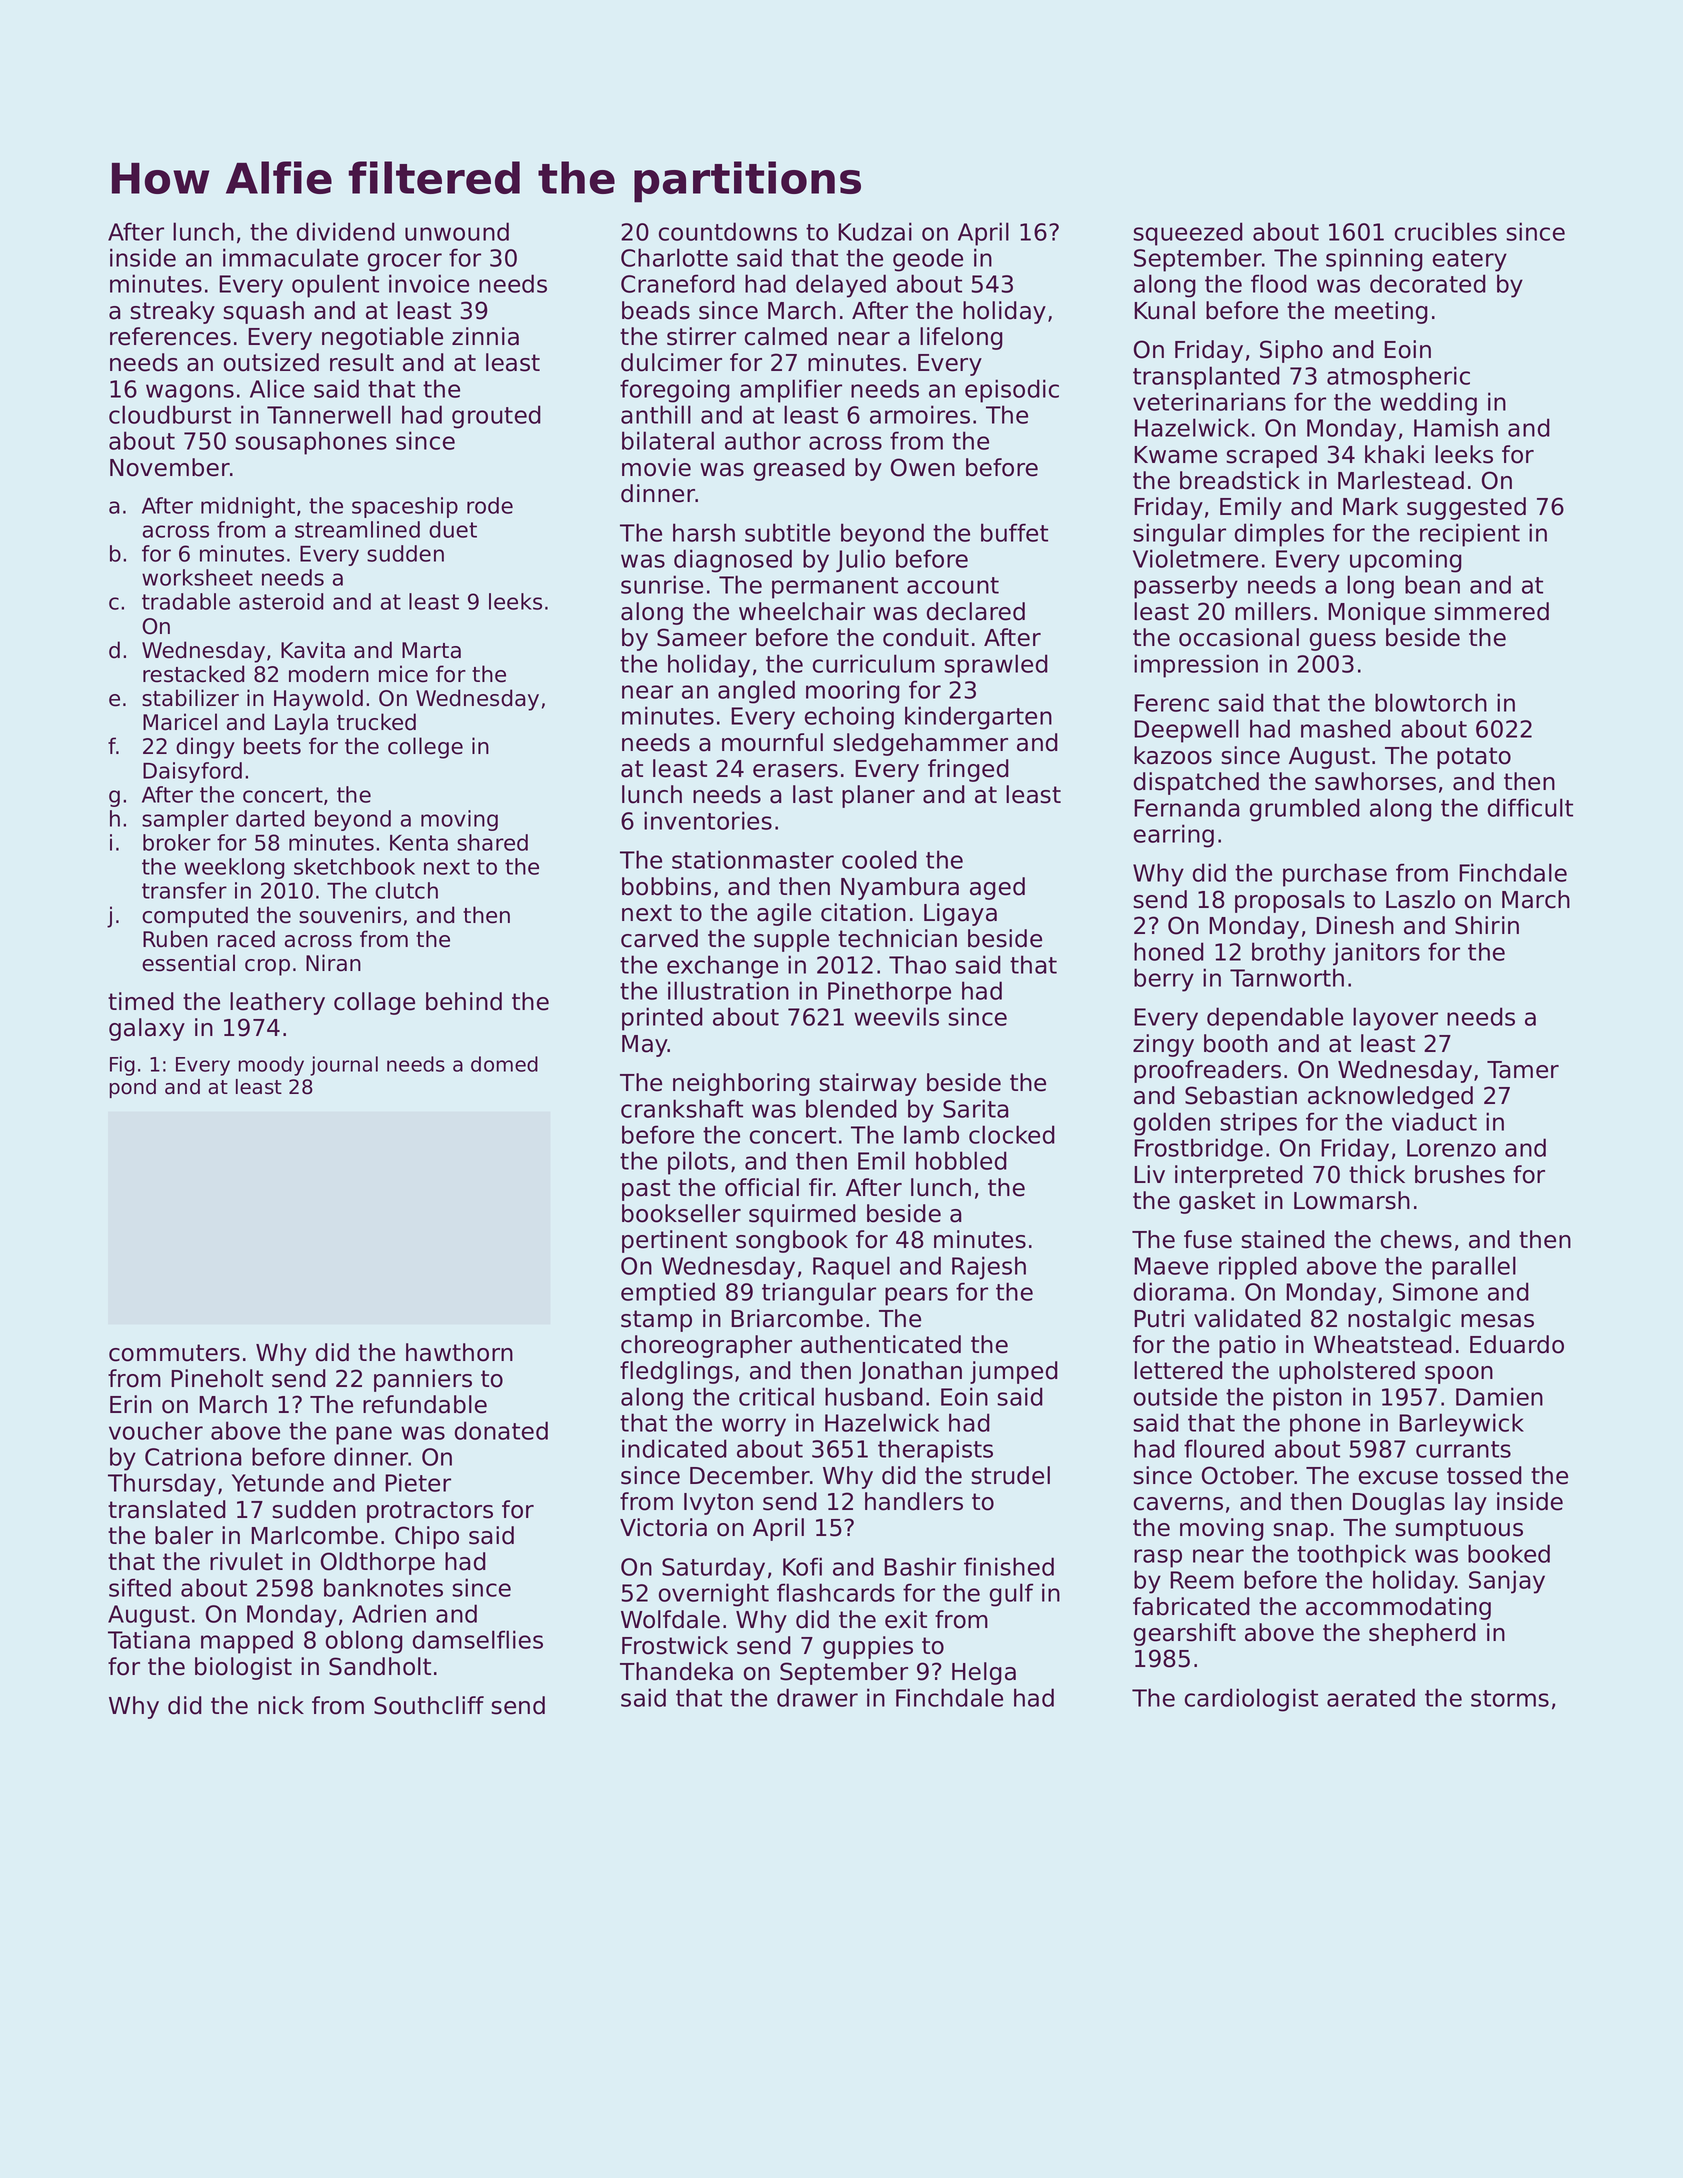 The width and height of the page is (1683, 2178). Describe the element at coordinates (1169, 951) in the page. I see `honed` at that location.
